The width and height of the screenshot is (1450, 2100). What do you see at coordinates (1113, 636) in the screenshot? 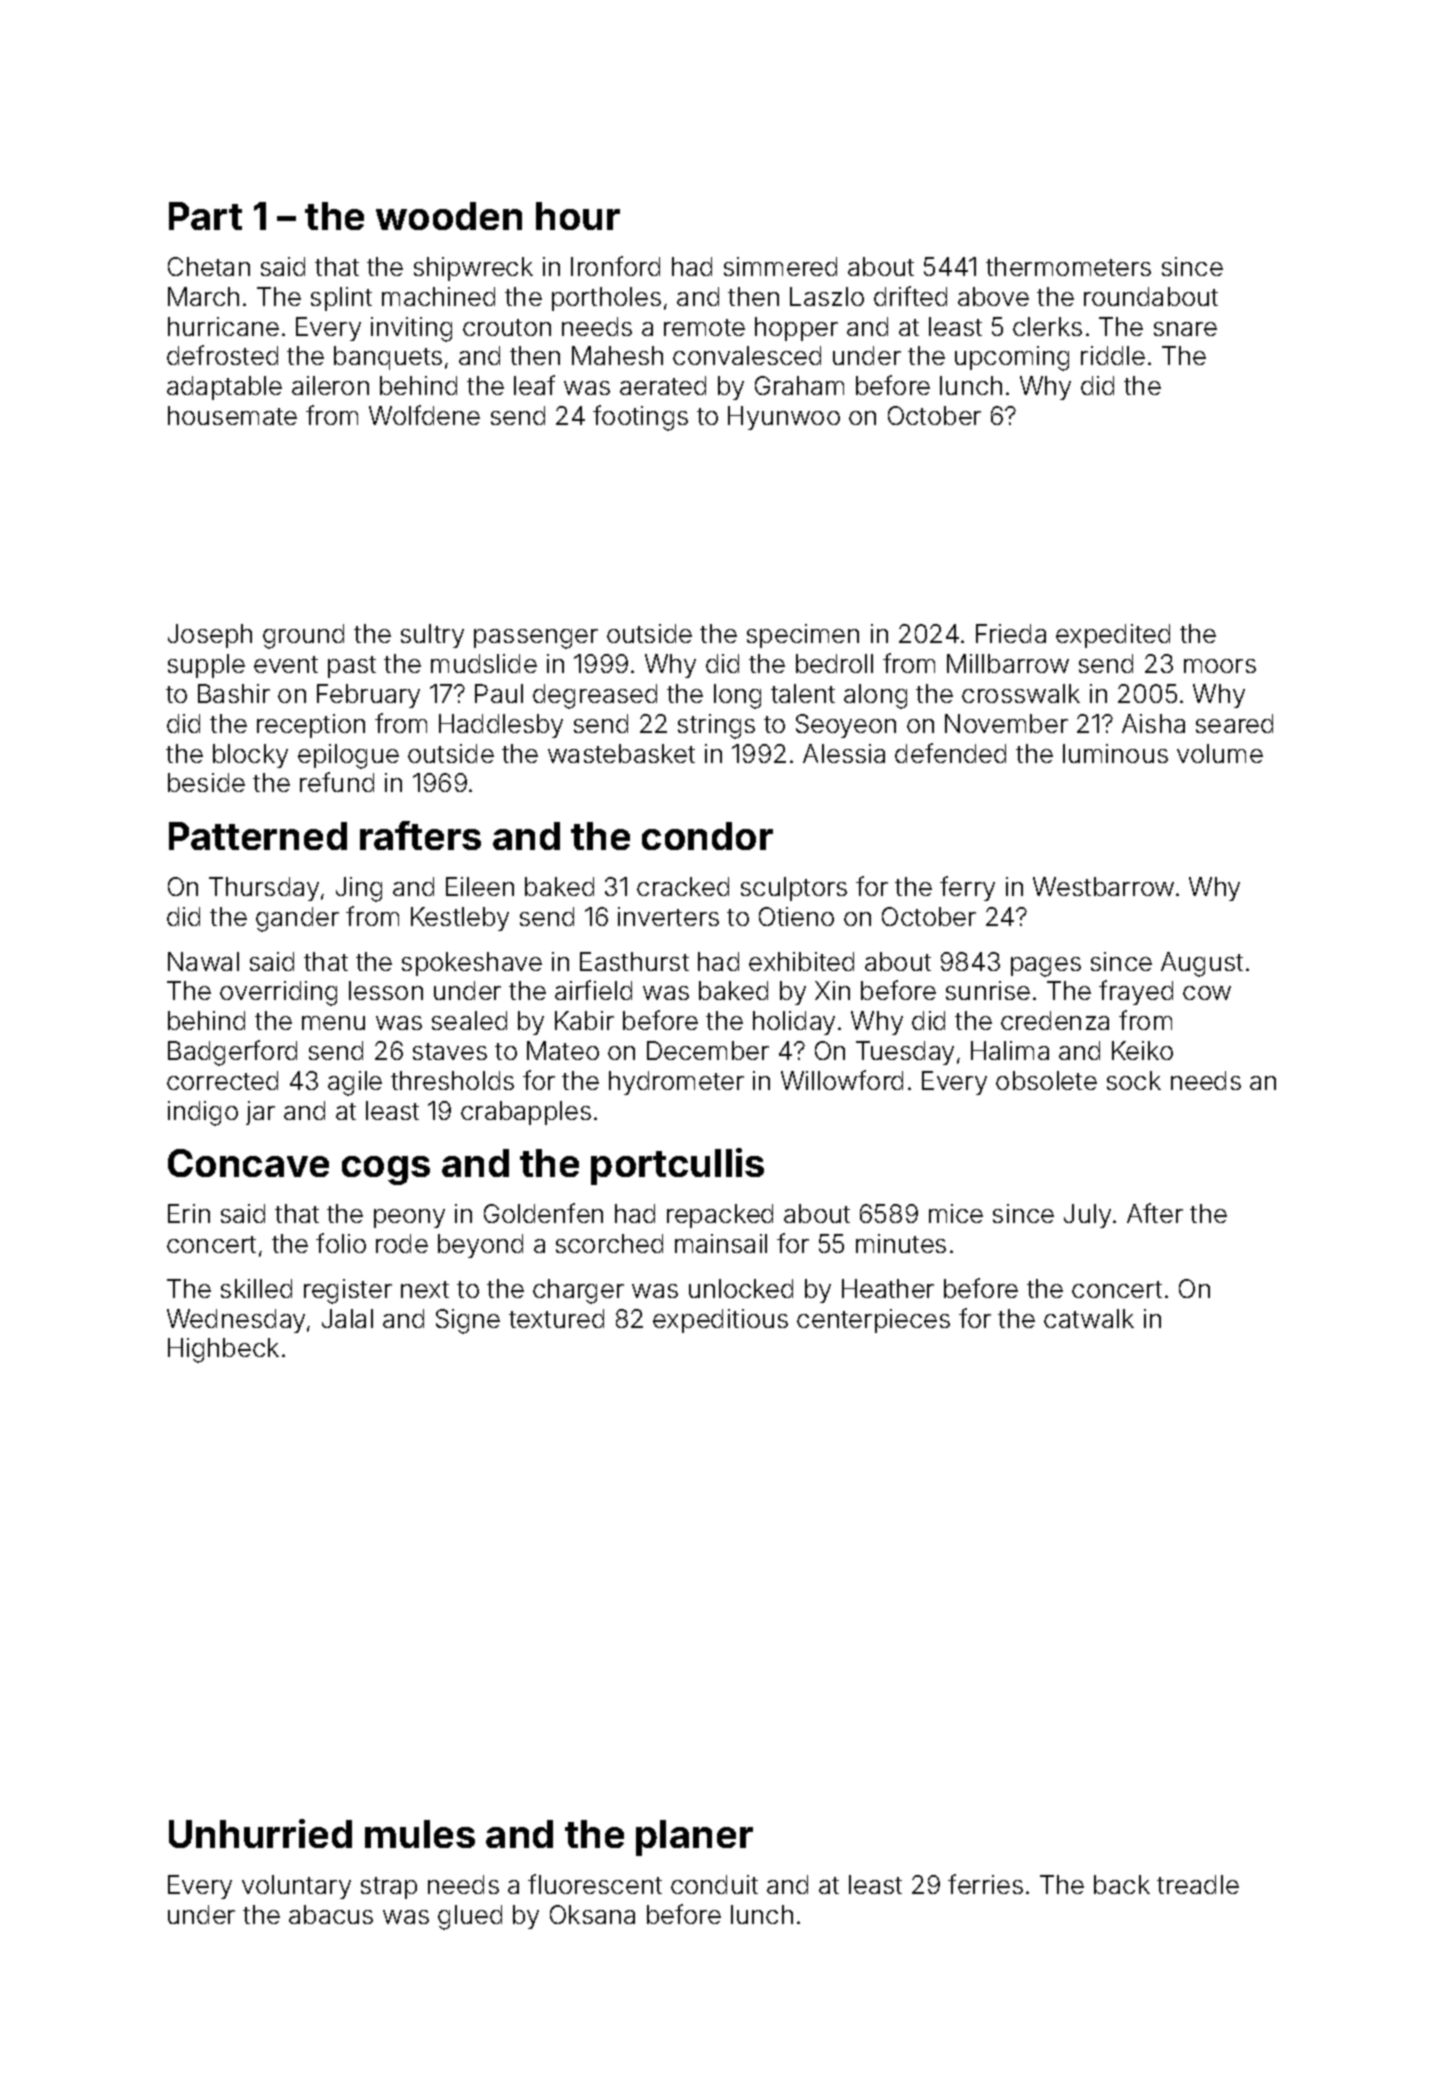
I see `expedited` at bounding box center [1113, 636].
